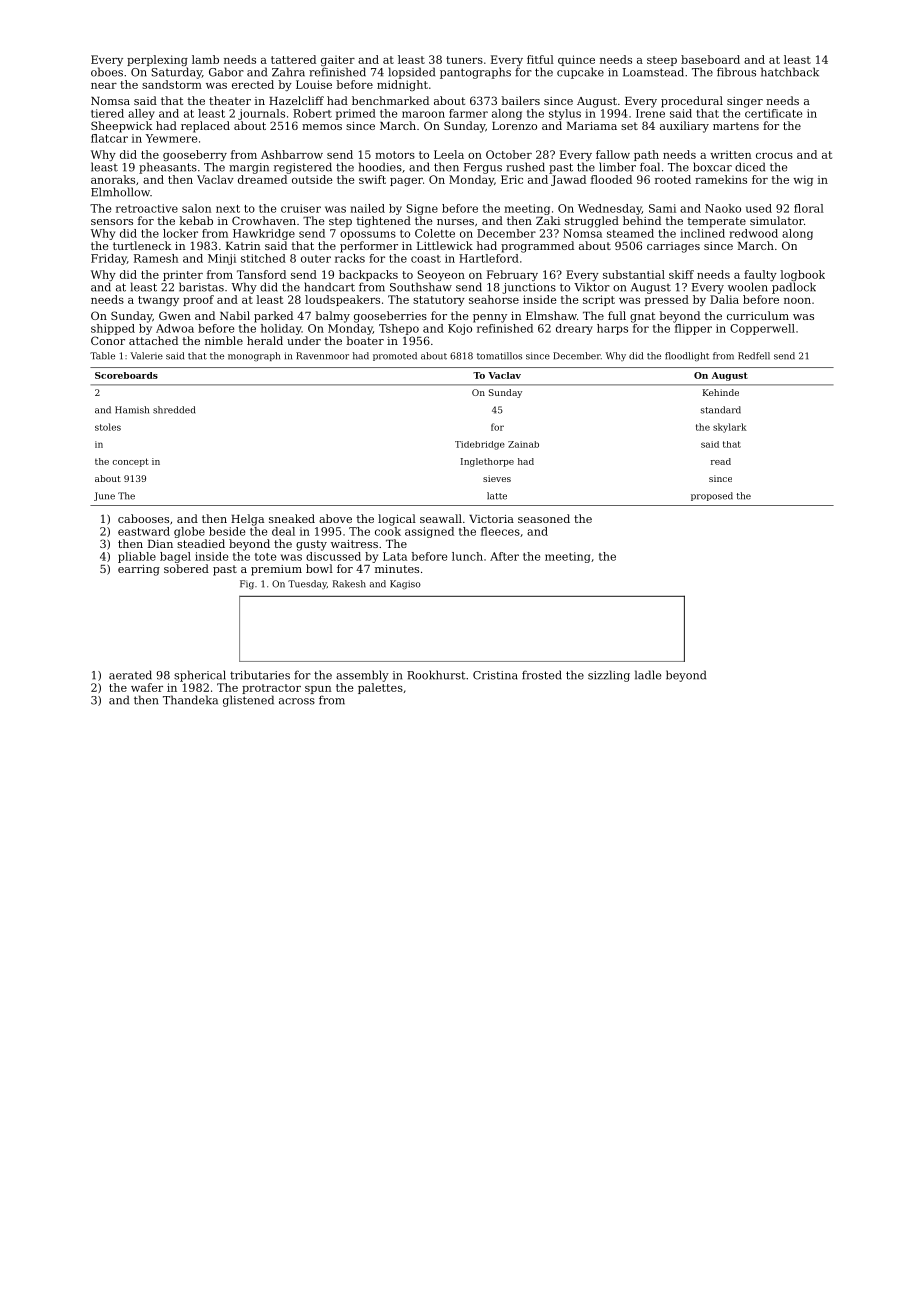 This image has width=924, height=1308. Describe the element at coordinates (540, 59) in the image. I see `fitful` at that location.
